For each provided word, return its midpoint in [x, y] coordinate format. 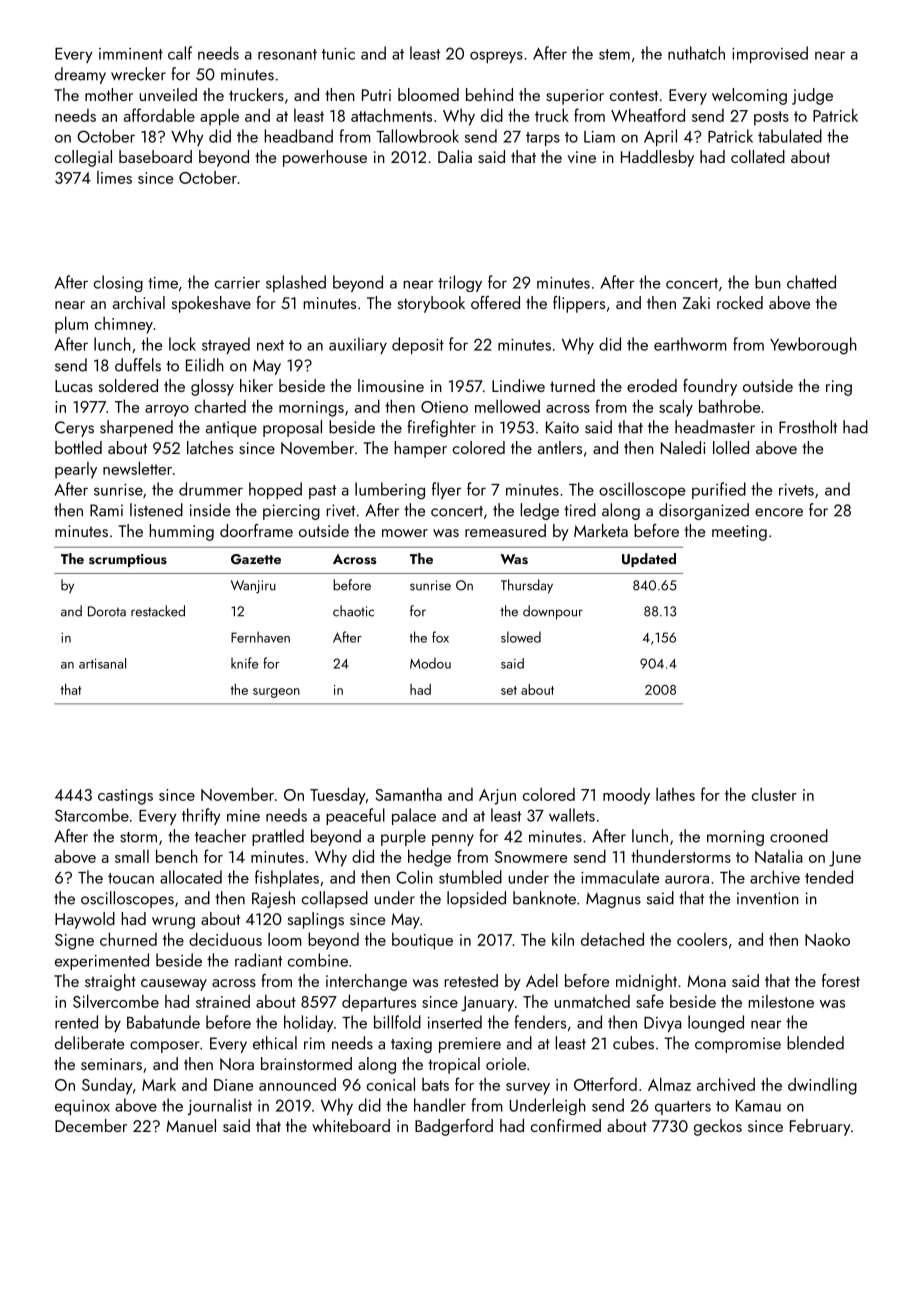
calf [180, 53]
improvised [770, 54]
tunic [338, 54]
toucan [131, 878]
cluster [774, 794]
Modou [430, 663]
